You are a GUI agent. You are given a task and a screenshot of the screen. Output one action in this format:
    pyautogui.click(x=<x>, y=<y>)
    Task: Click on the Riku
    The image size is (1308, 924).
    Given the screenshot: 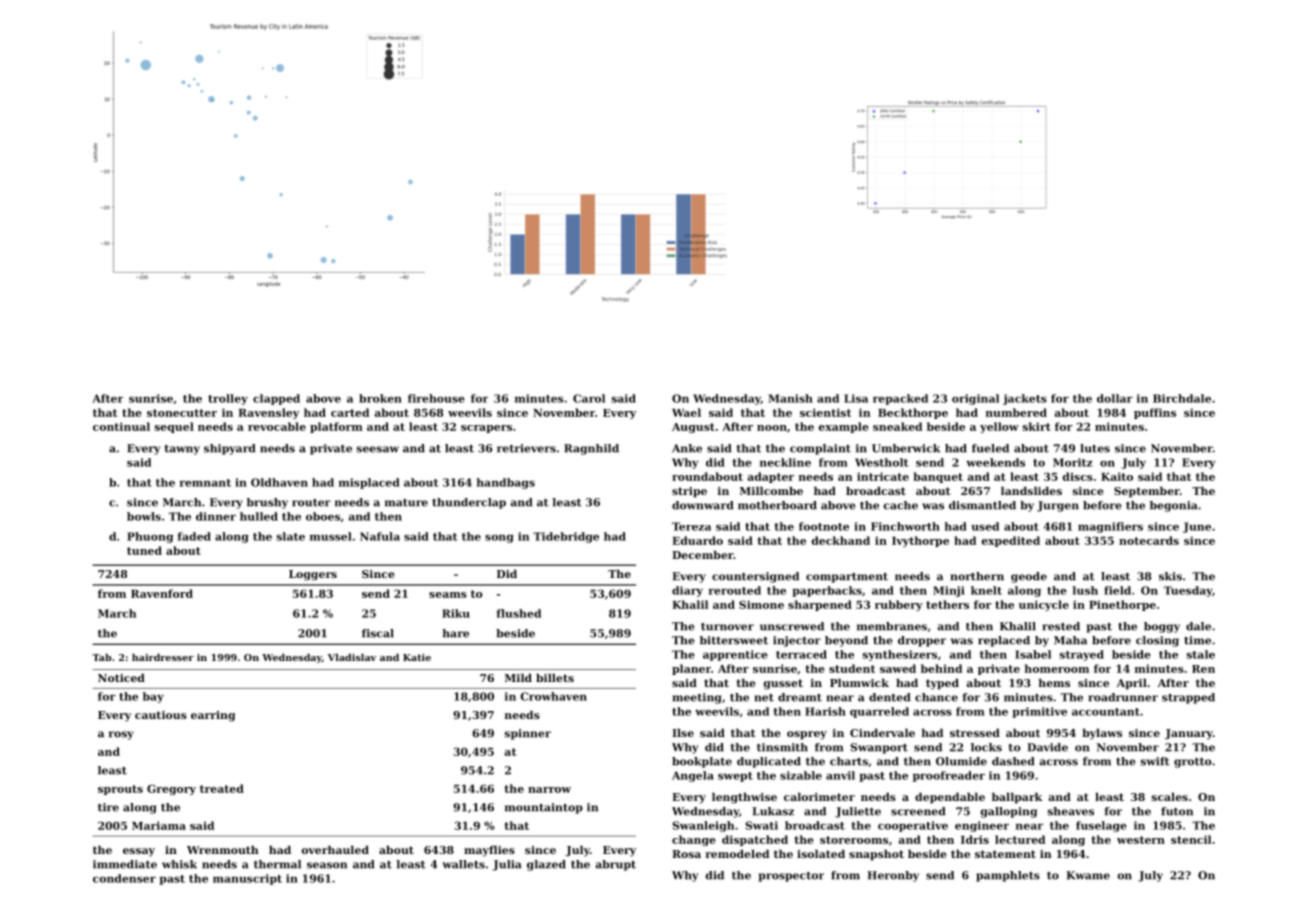 What is the action you would take?
    pyautogui.click(x=456, y=613)
